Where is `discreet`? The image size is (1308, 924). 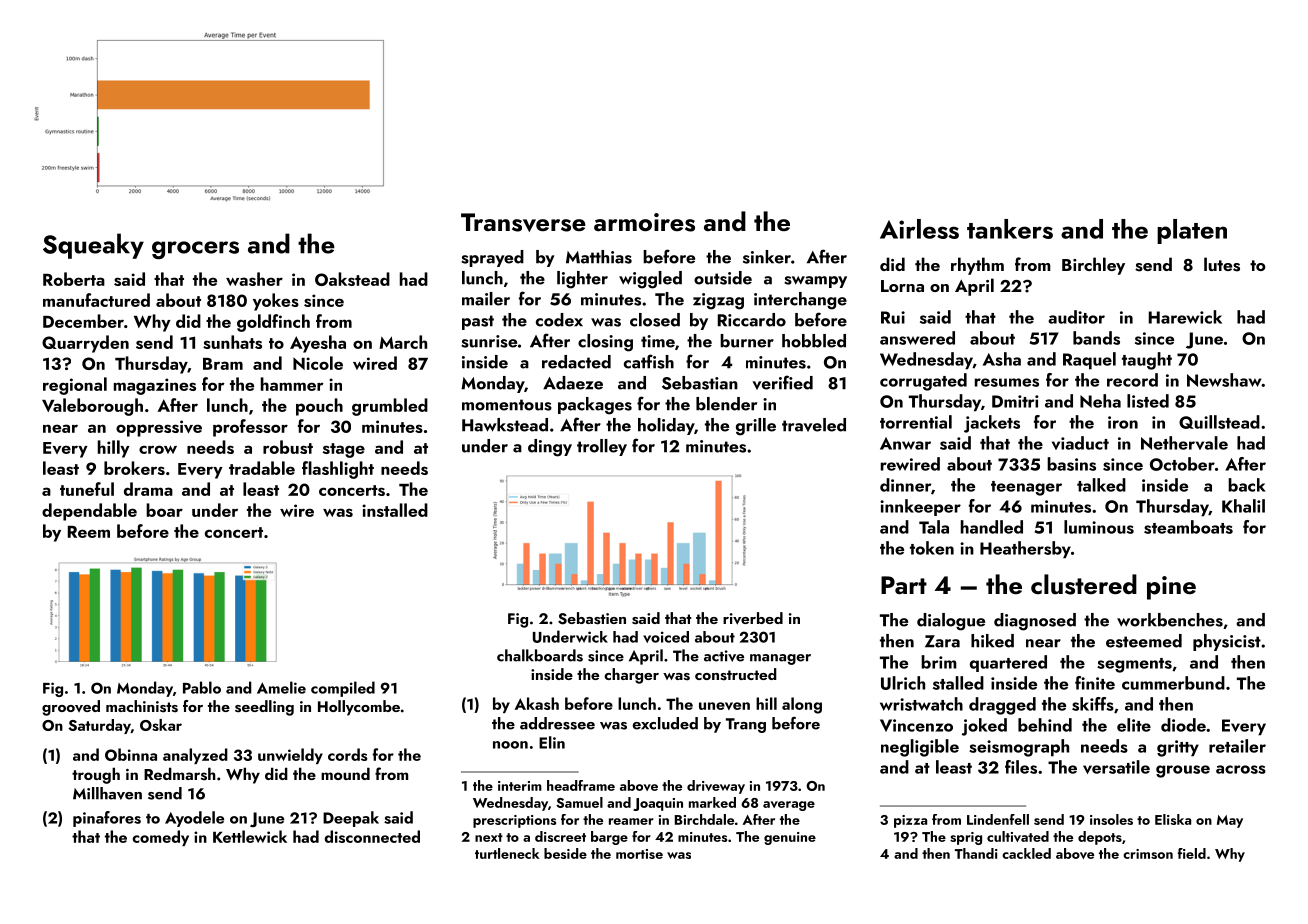
discreet is located at coordinates (560, 836).
